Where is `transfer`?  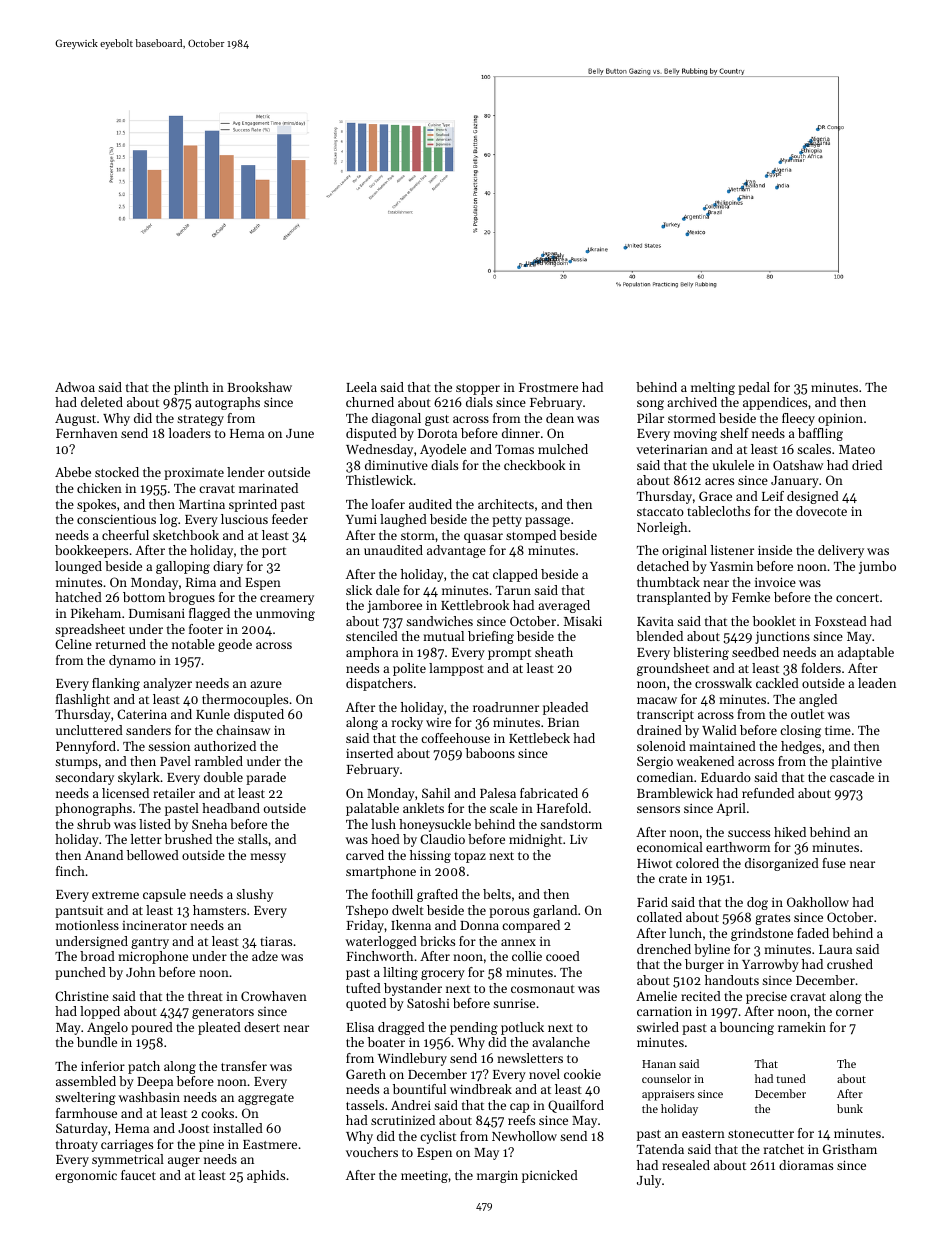 transfer is located at coordinates (244, 1066).
